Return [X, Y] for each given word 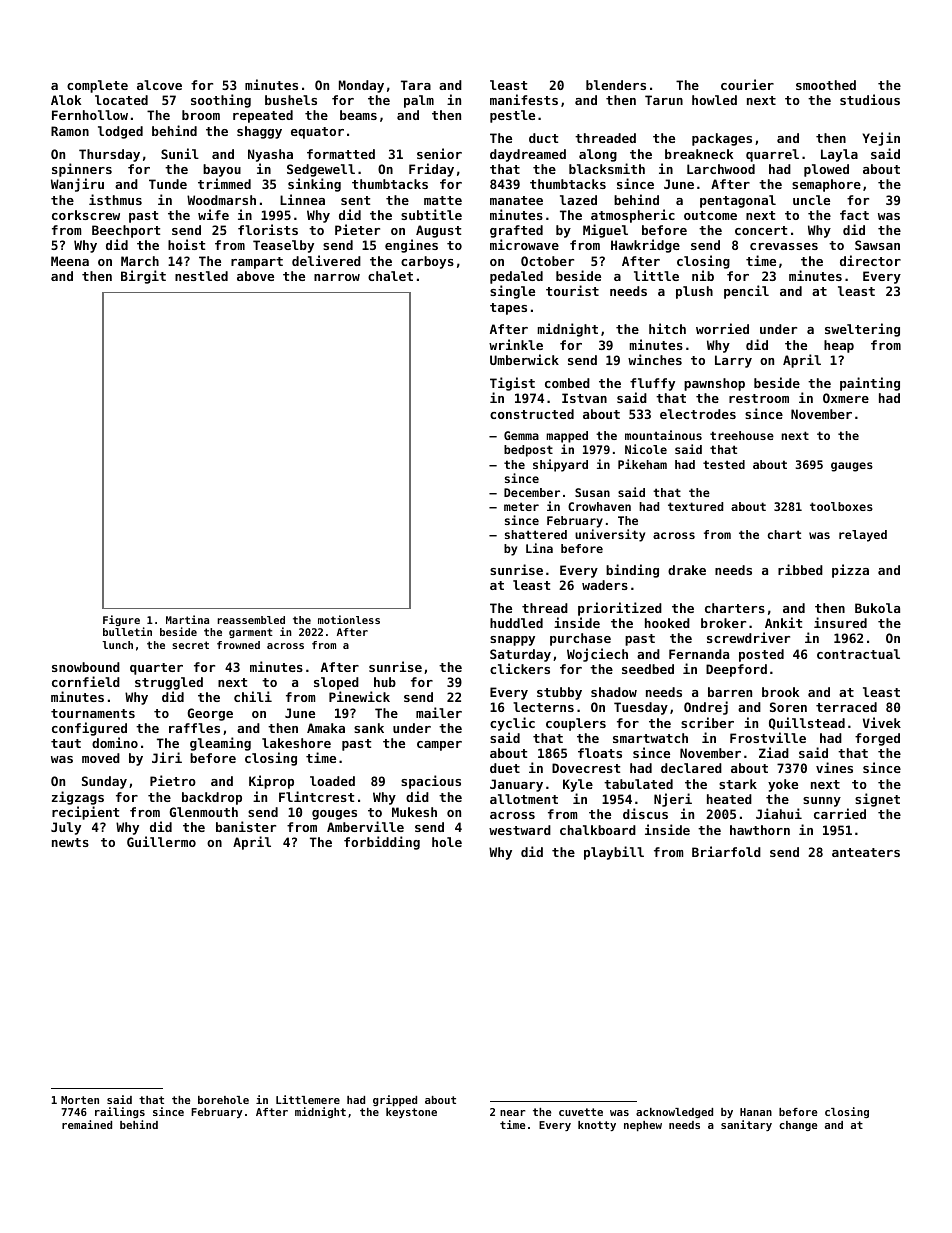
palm [419, 101]
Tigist [512, 384]
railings [120, 1112]
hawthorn [760, 830]
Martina [187, 619]
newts [70, 842]
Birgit [143, 277]
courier [747, 84]
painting [870, 384]
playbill [614, 853]
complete [97, 86]
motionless [349, 619]
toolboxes [841, 506]
